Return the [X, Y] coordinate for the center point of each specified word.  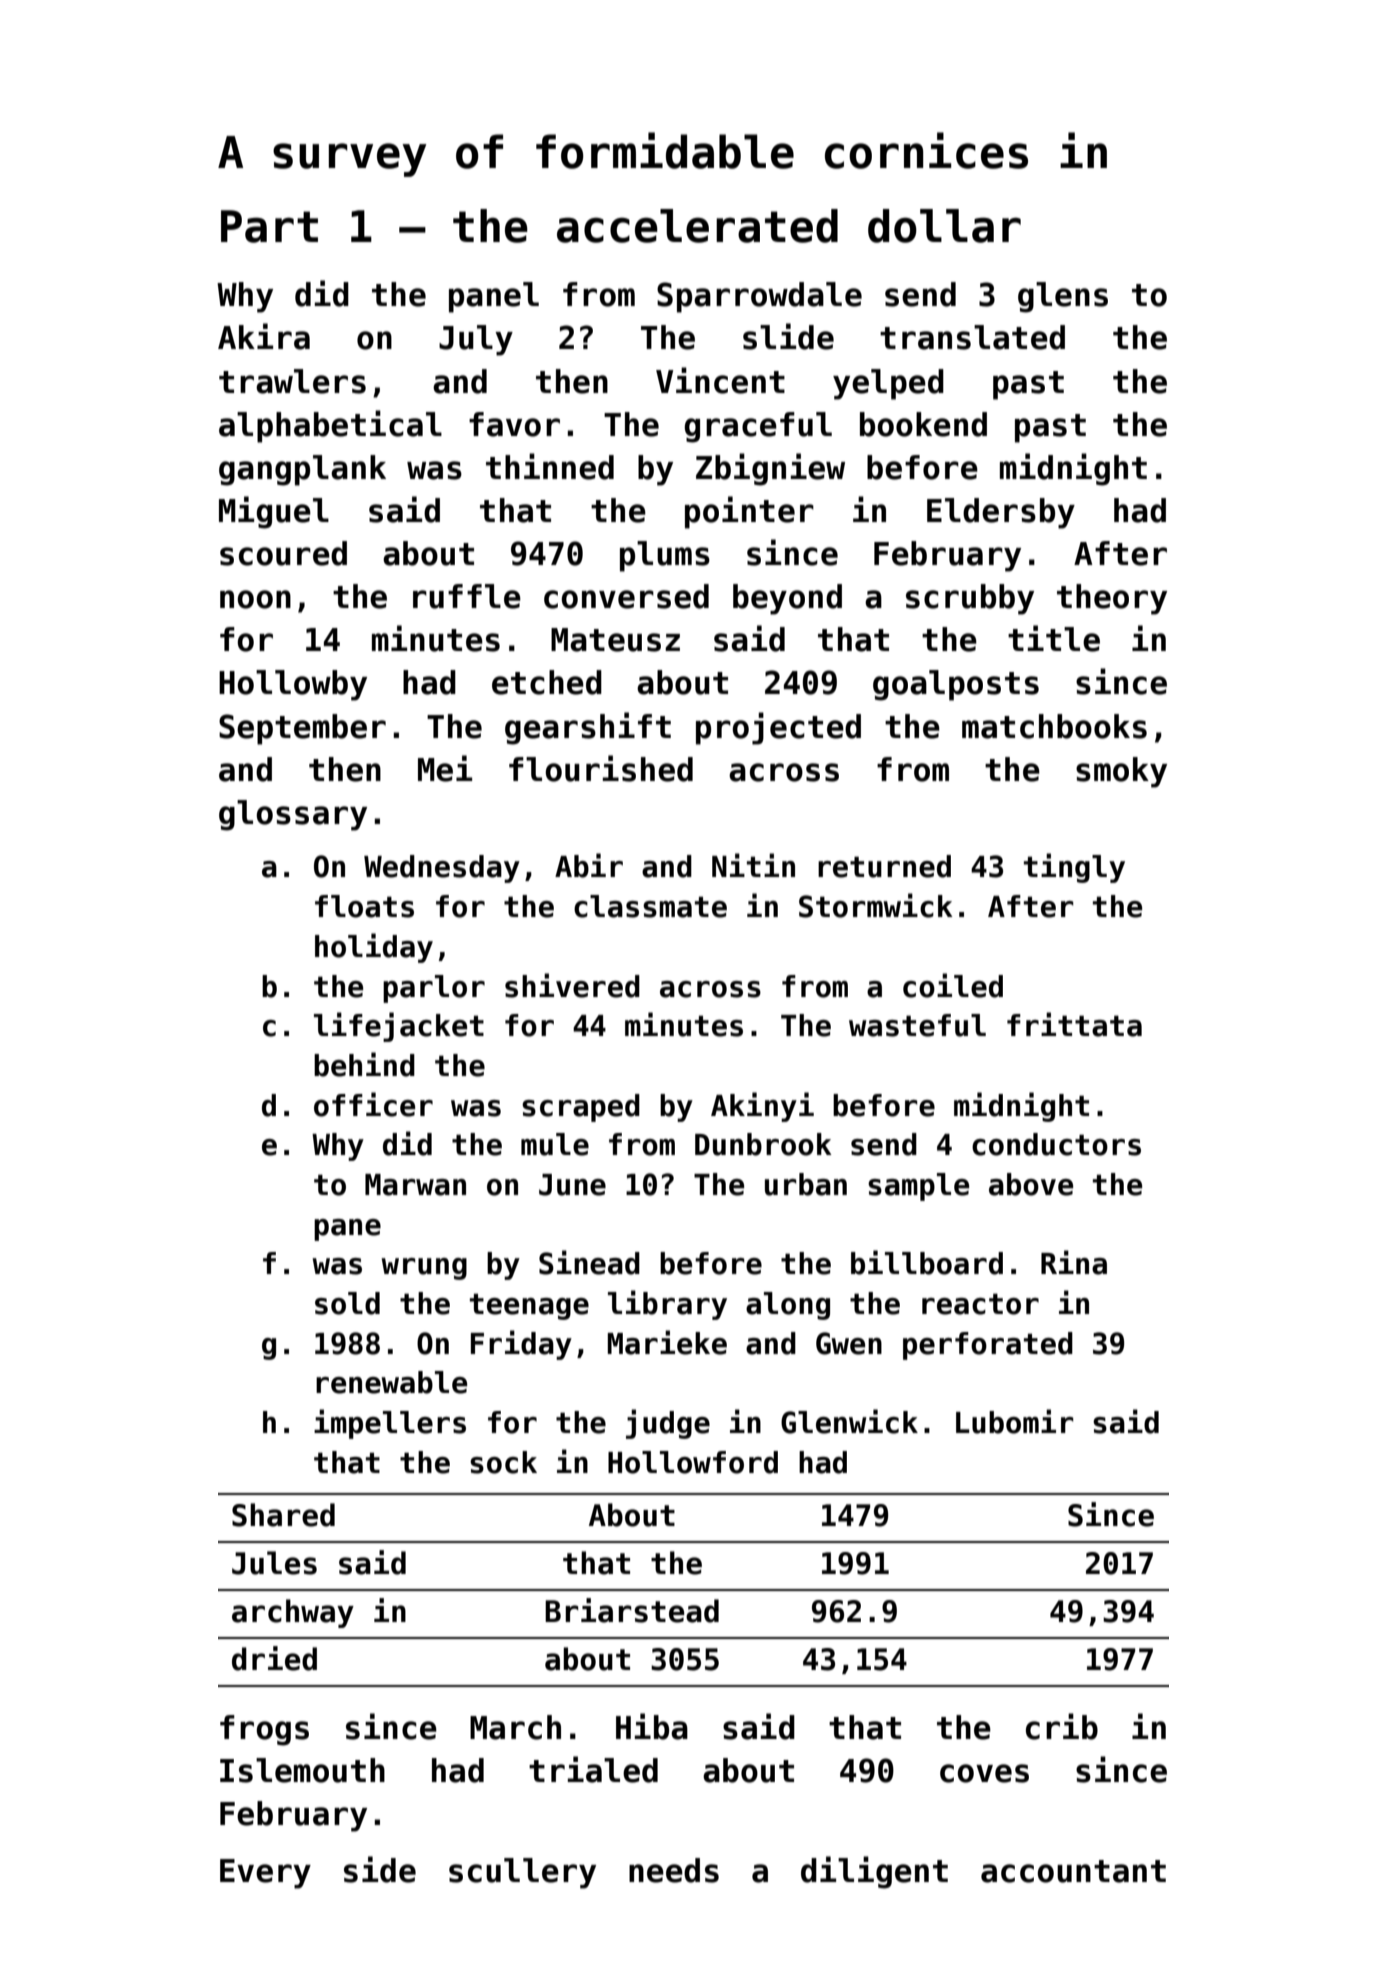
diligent [874, 1872]
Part [269, 226]
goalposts [956, 685]
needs [674, 1870]
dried [274, 1658]
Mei [445, 768]
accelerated [697, 226]
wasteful [917, 1025]
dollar [944, 226]
